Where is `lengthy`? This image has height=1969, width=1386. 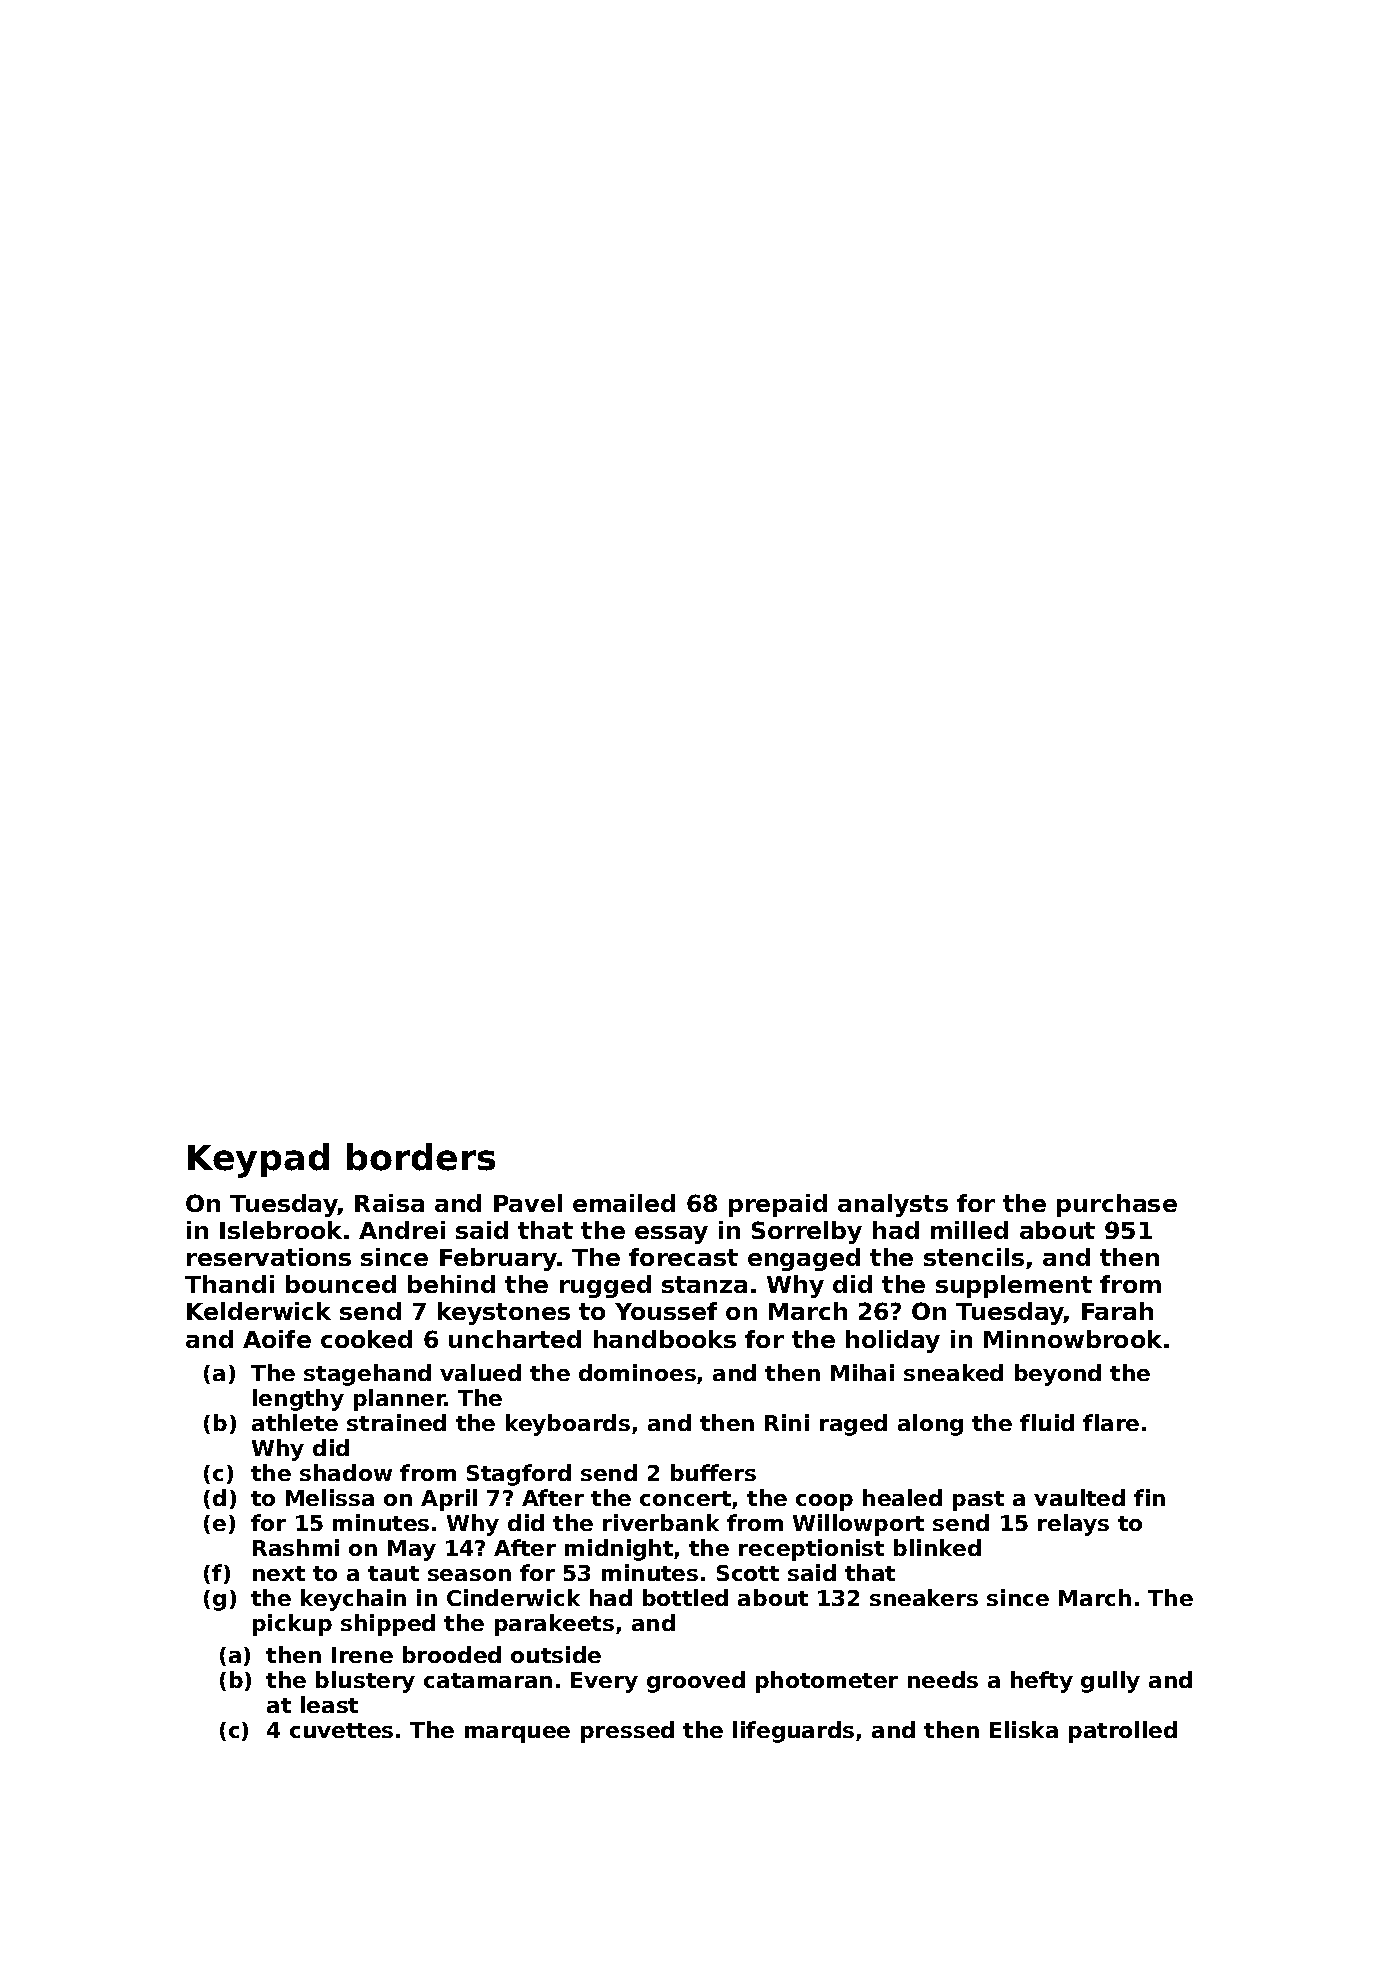 lengthy is located at coordinates (298, 1400).
